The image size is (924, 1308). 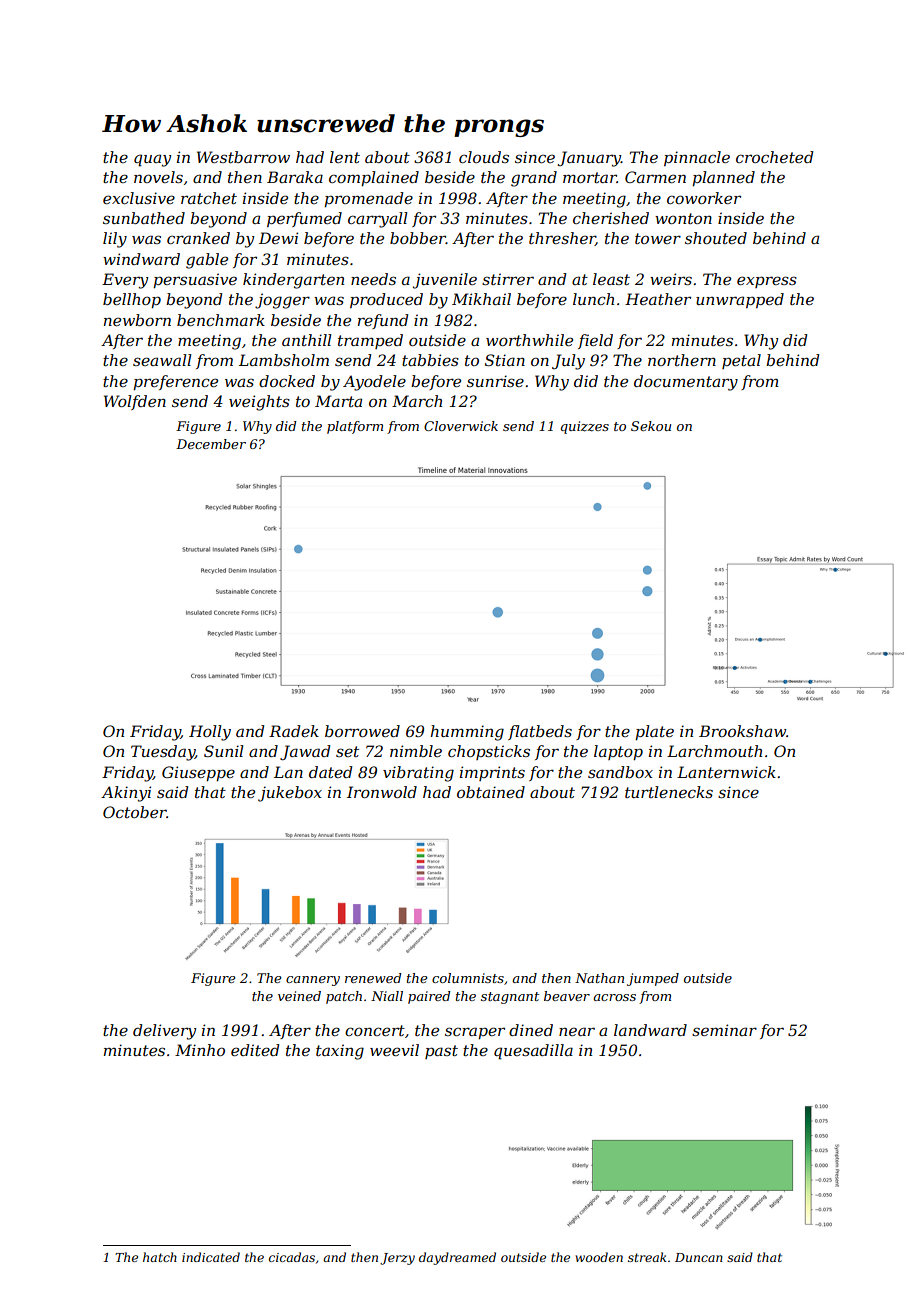 I want to click on perfumed, so click(x=304, y=219).
